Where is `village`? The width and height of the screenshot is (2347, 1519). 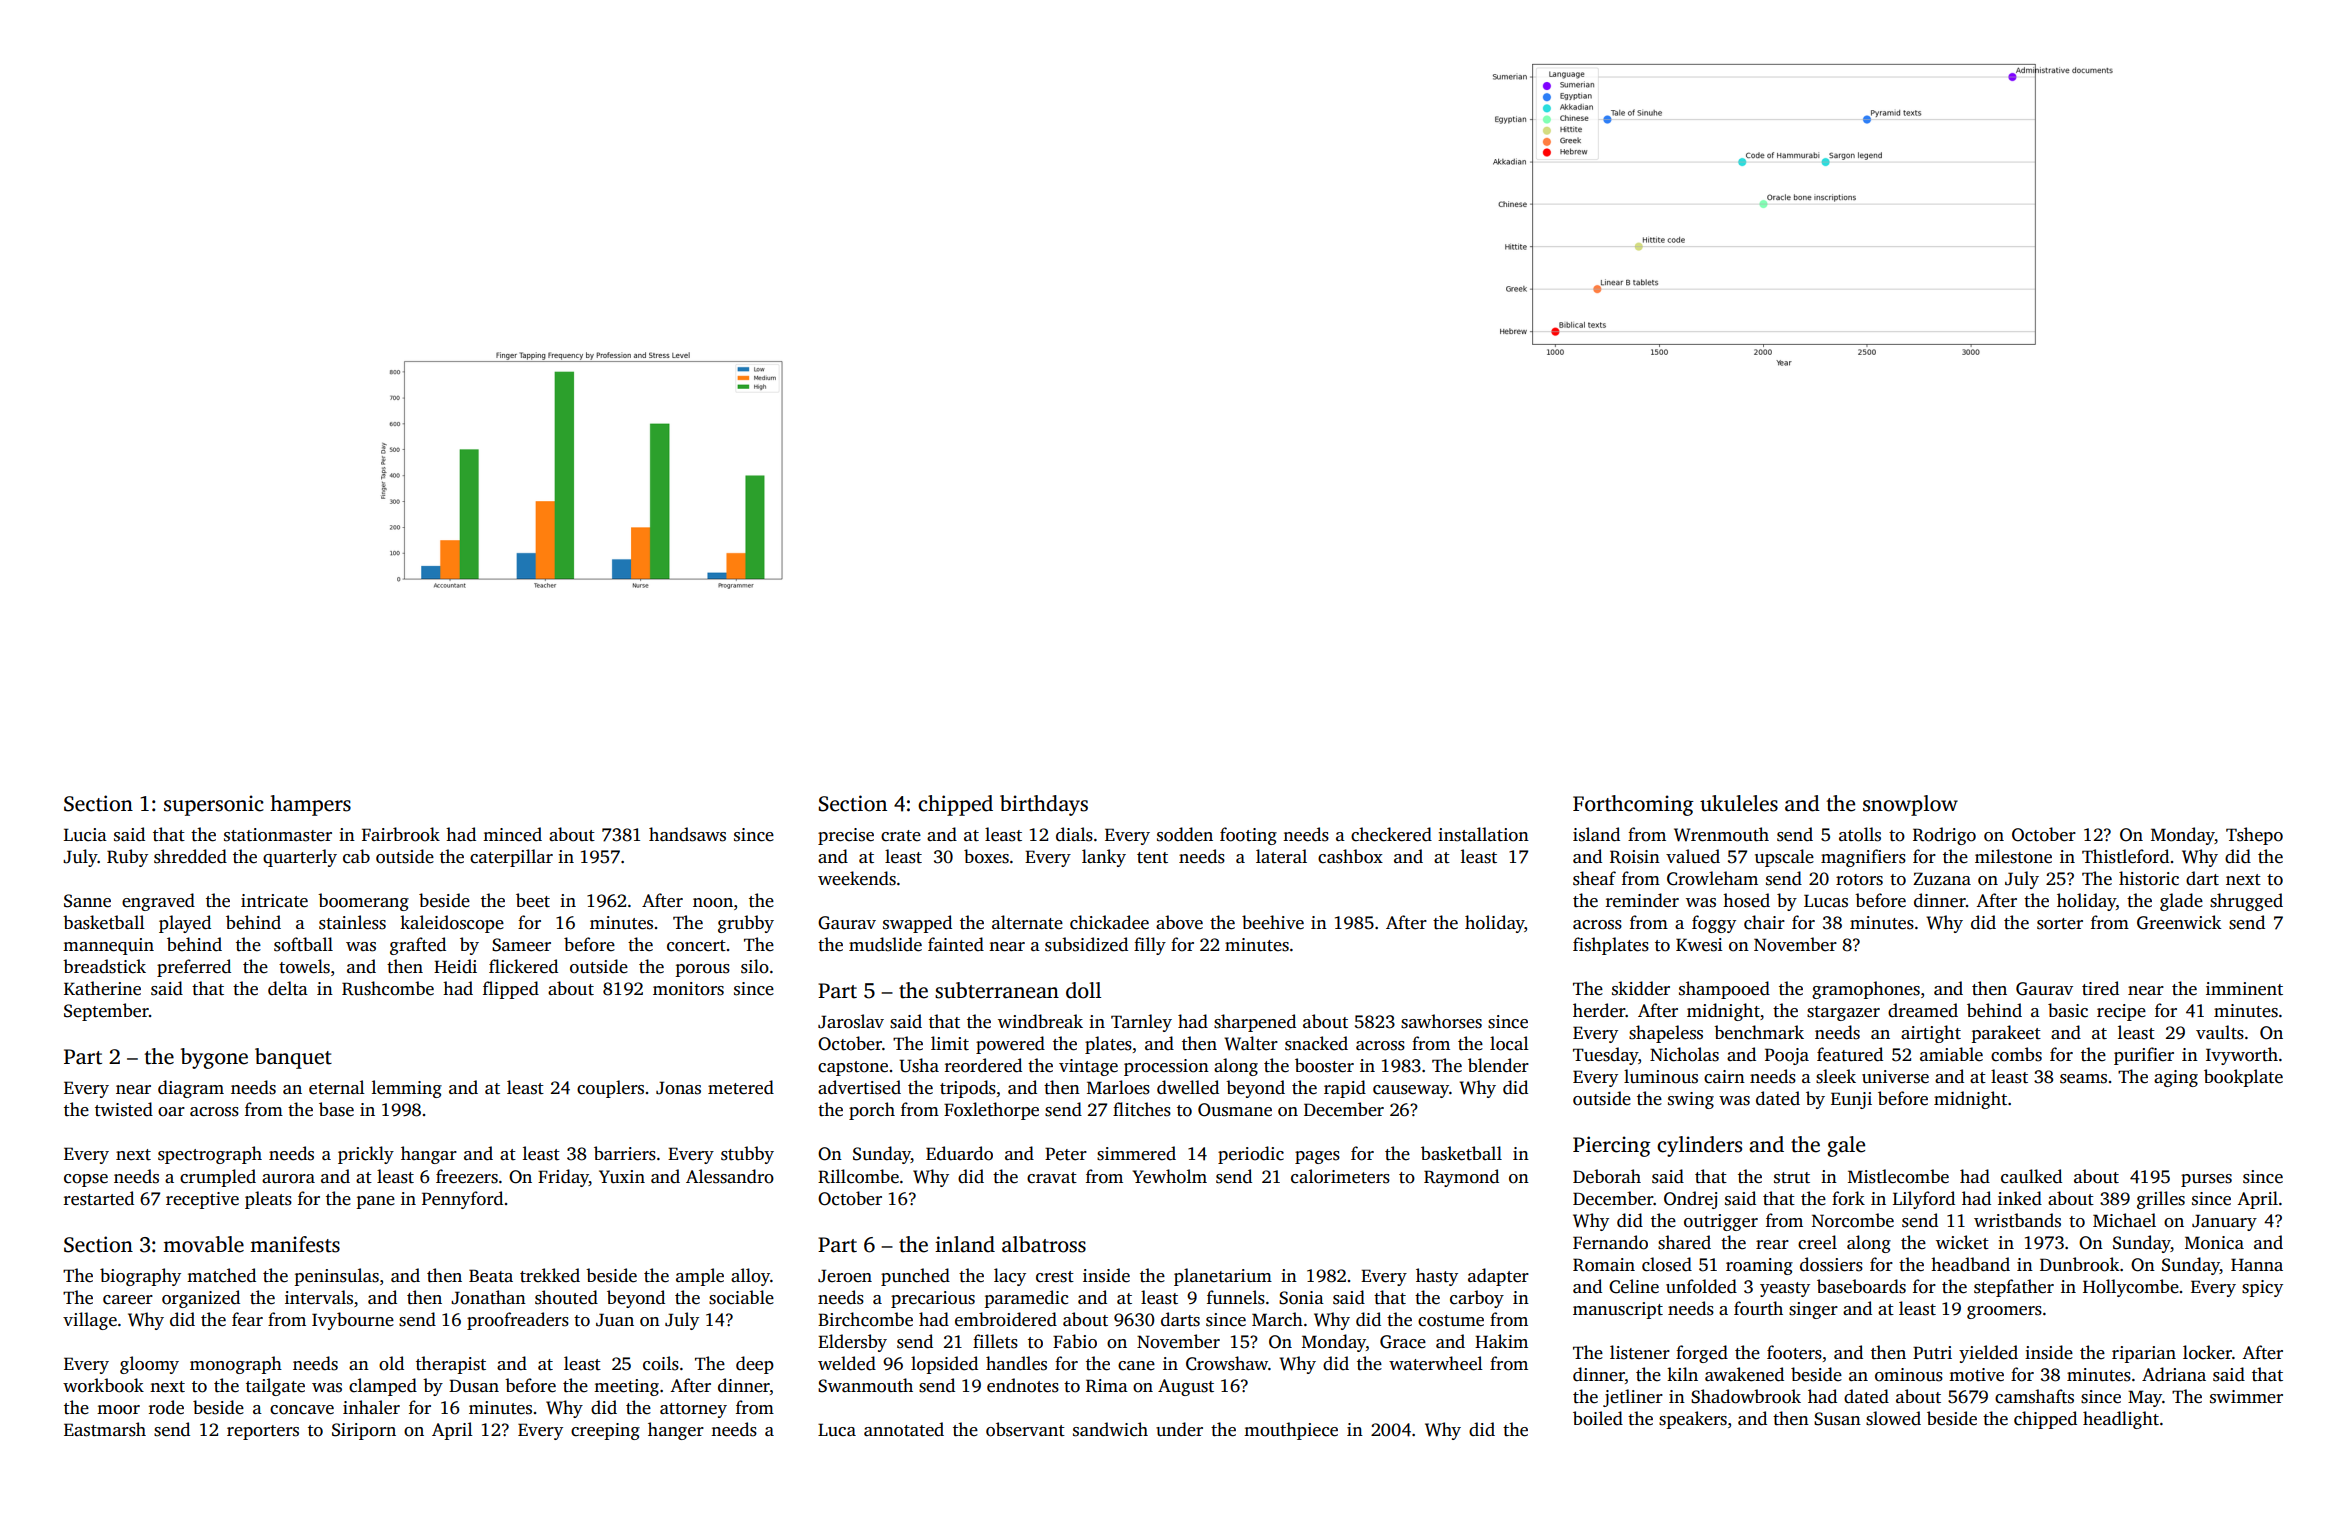 village is located at coordinates (90, 1321).
